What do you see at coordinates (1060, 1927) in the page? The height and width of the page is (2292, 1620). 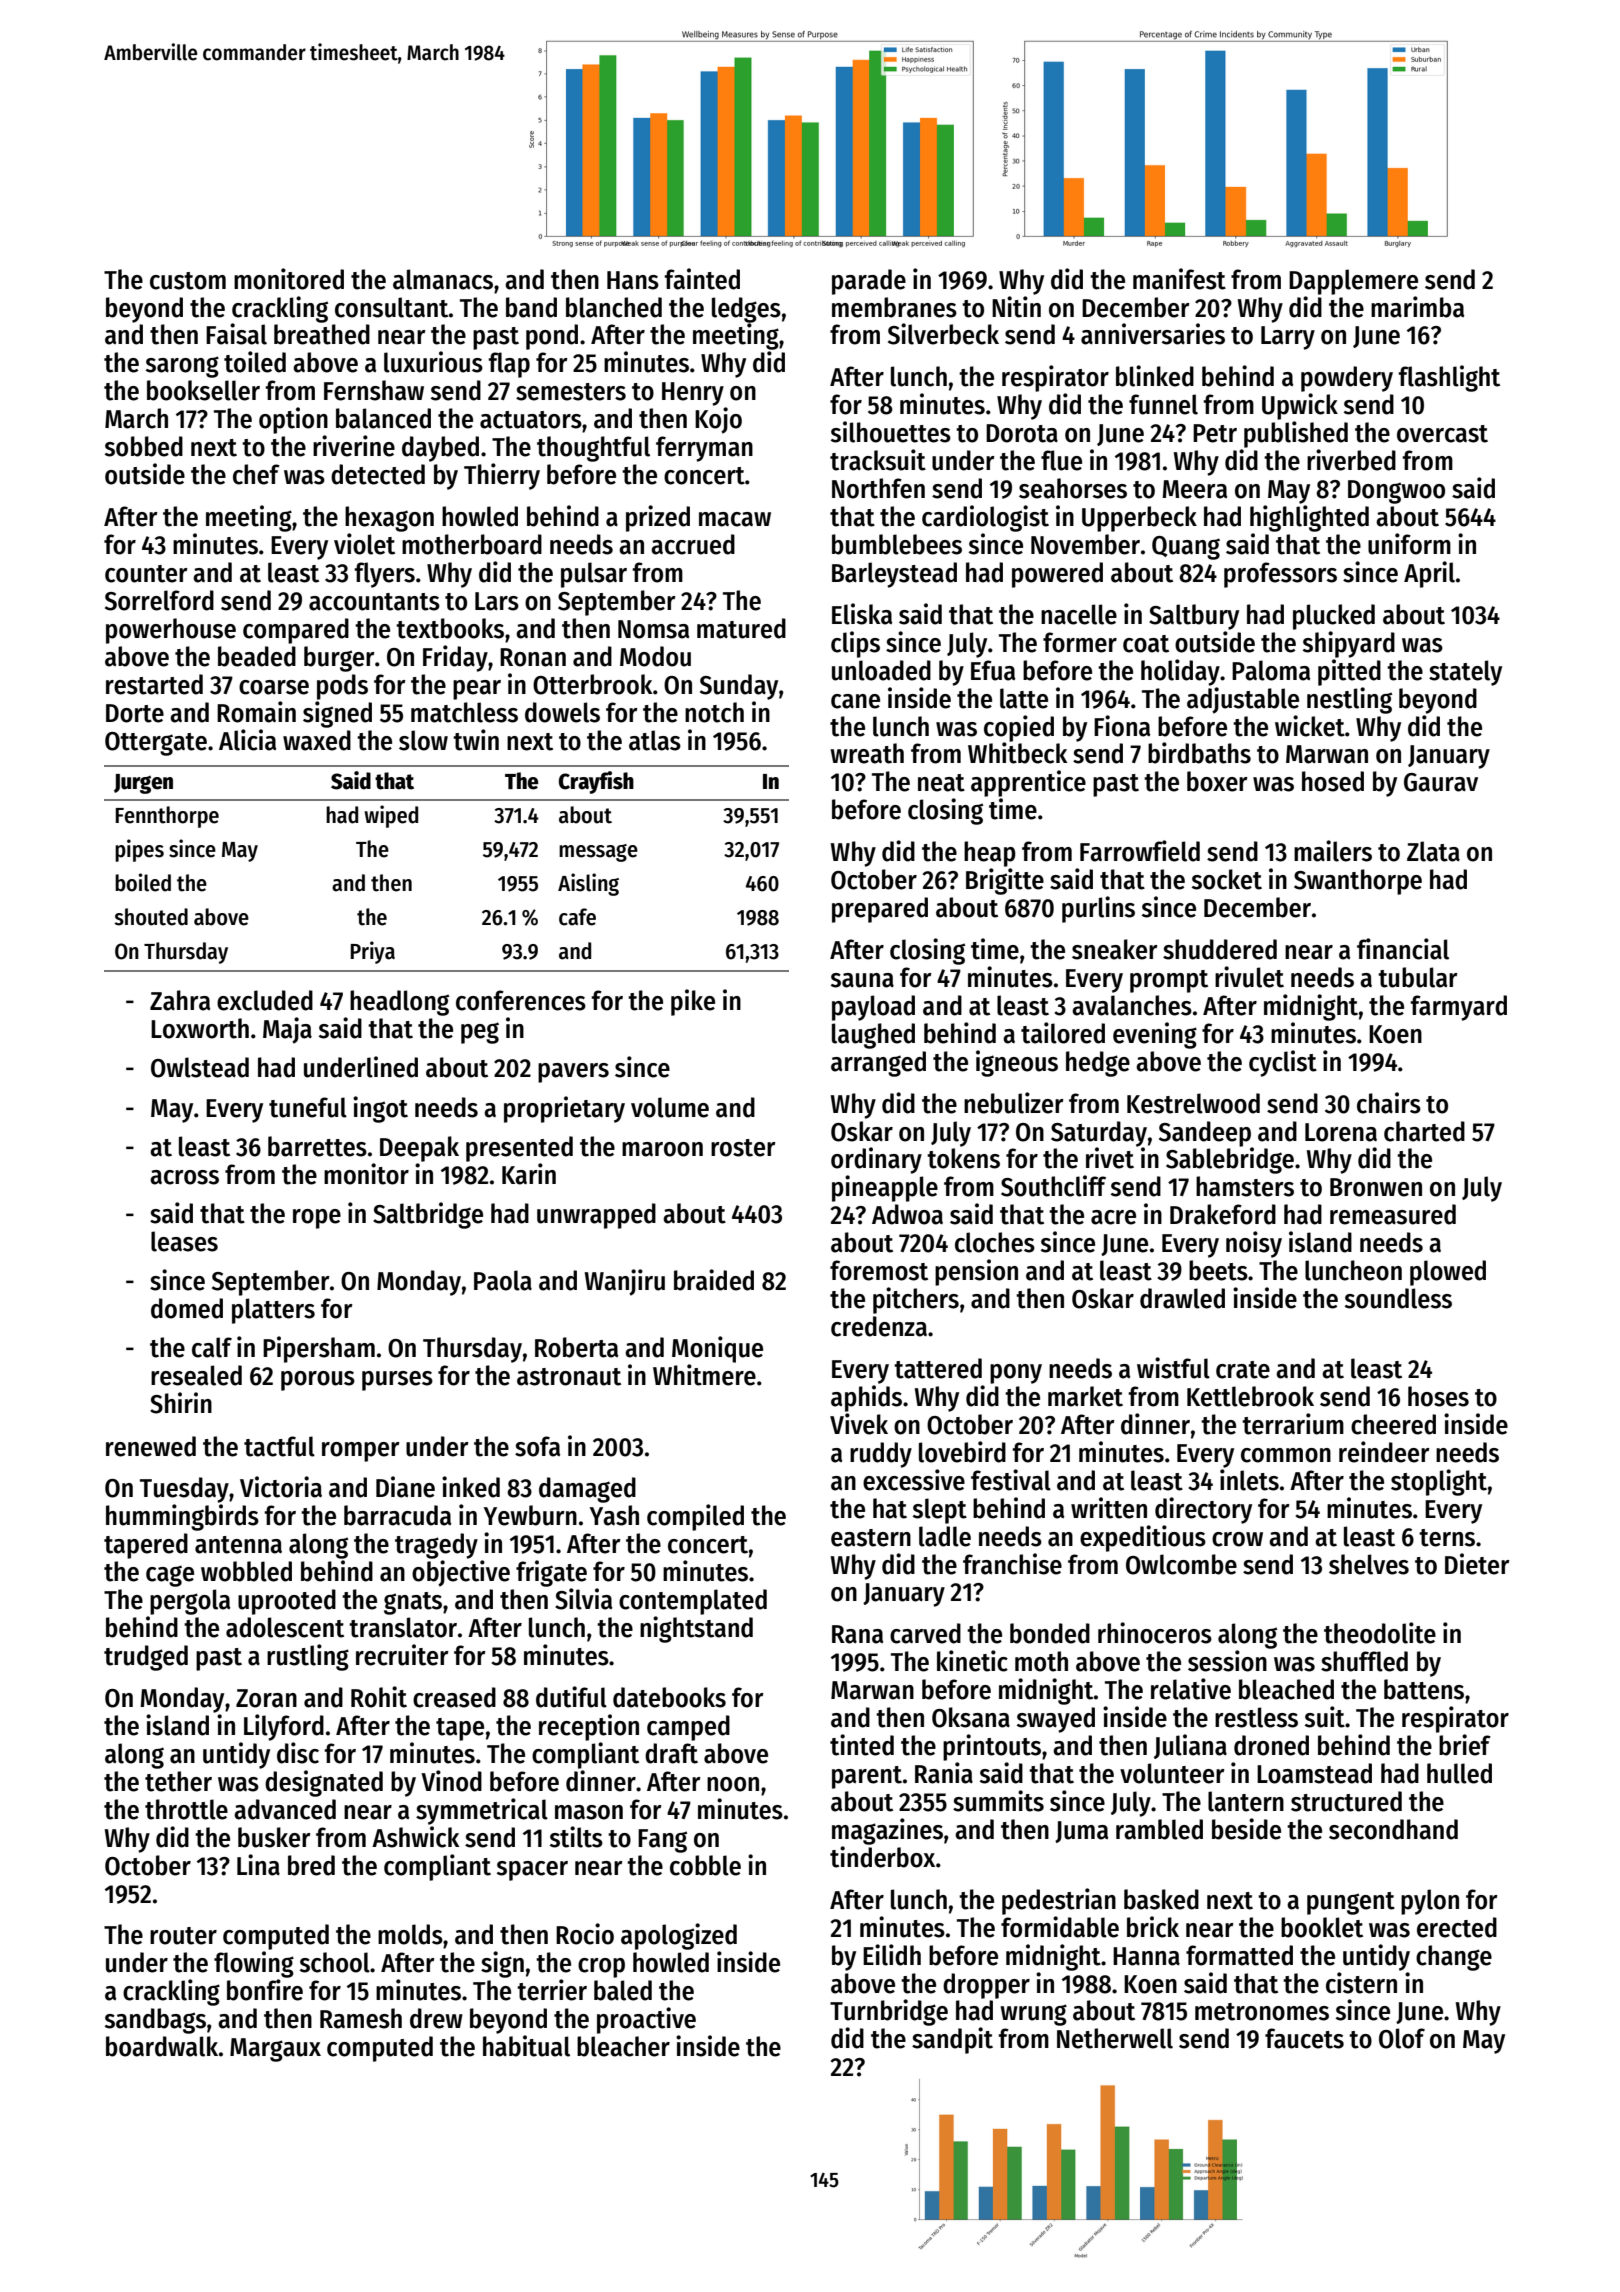 I see `formidable` at bounding box center [1060, 1927].
